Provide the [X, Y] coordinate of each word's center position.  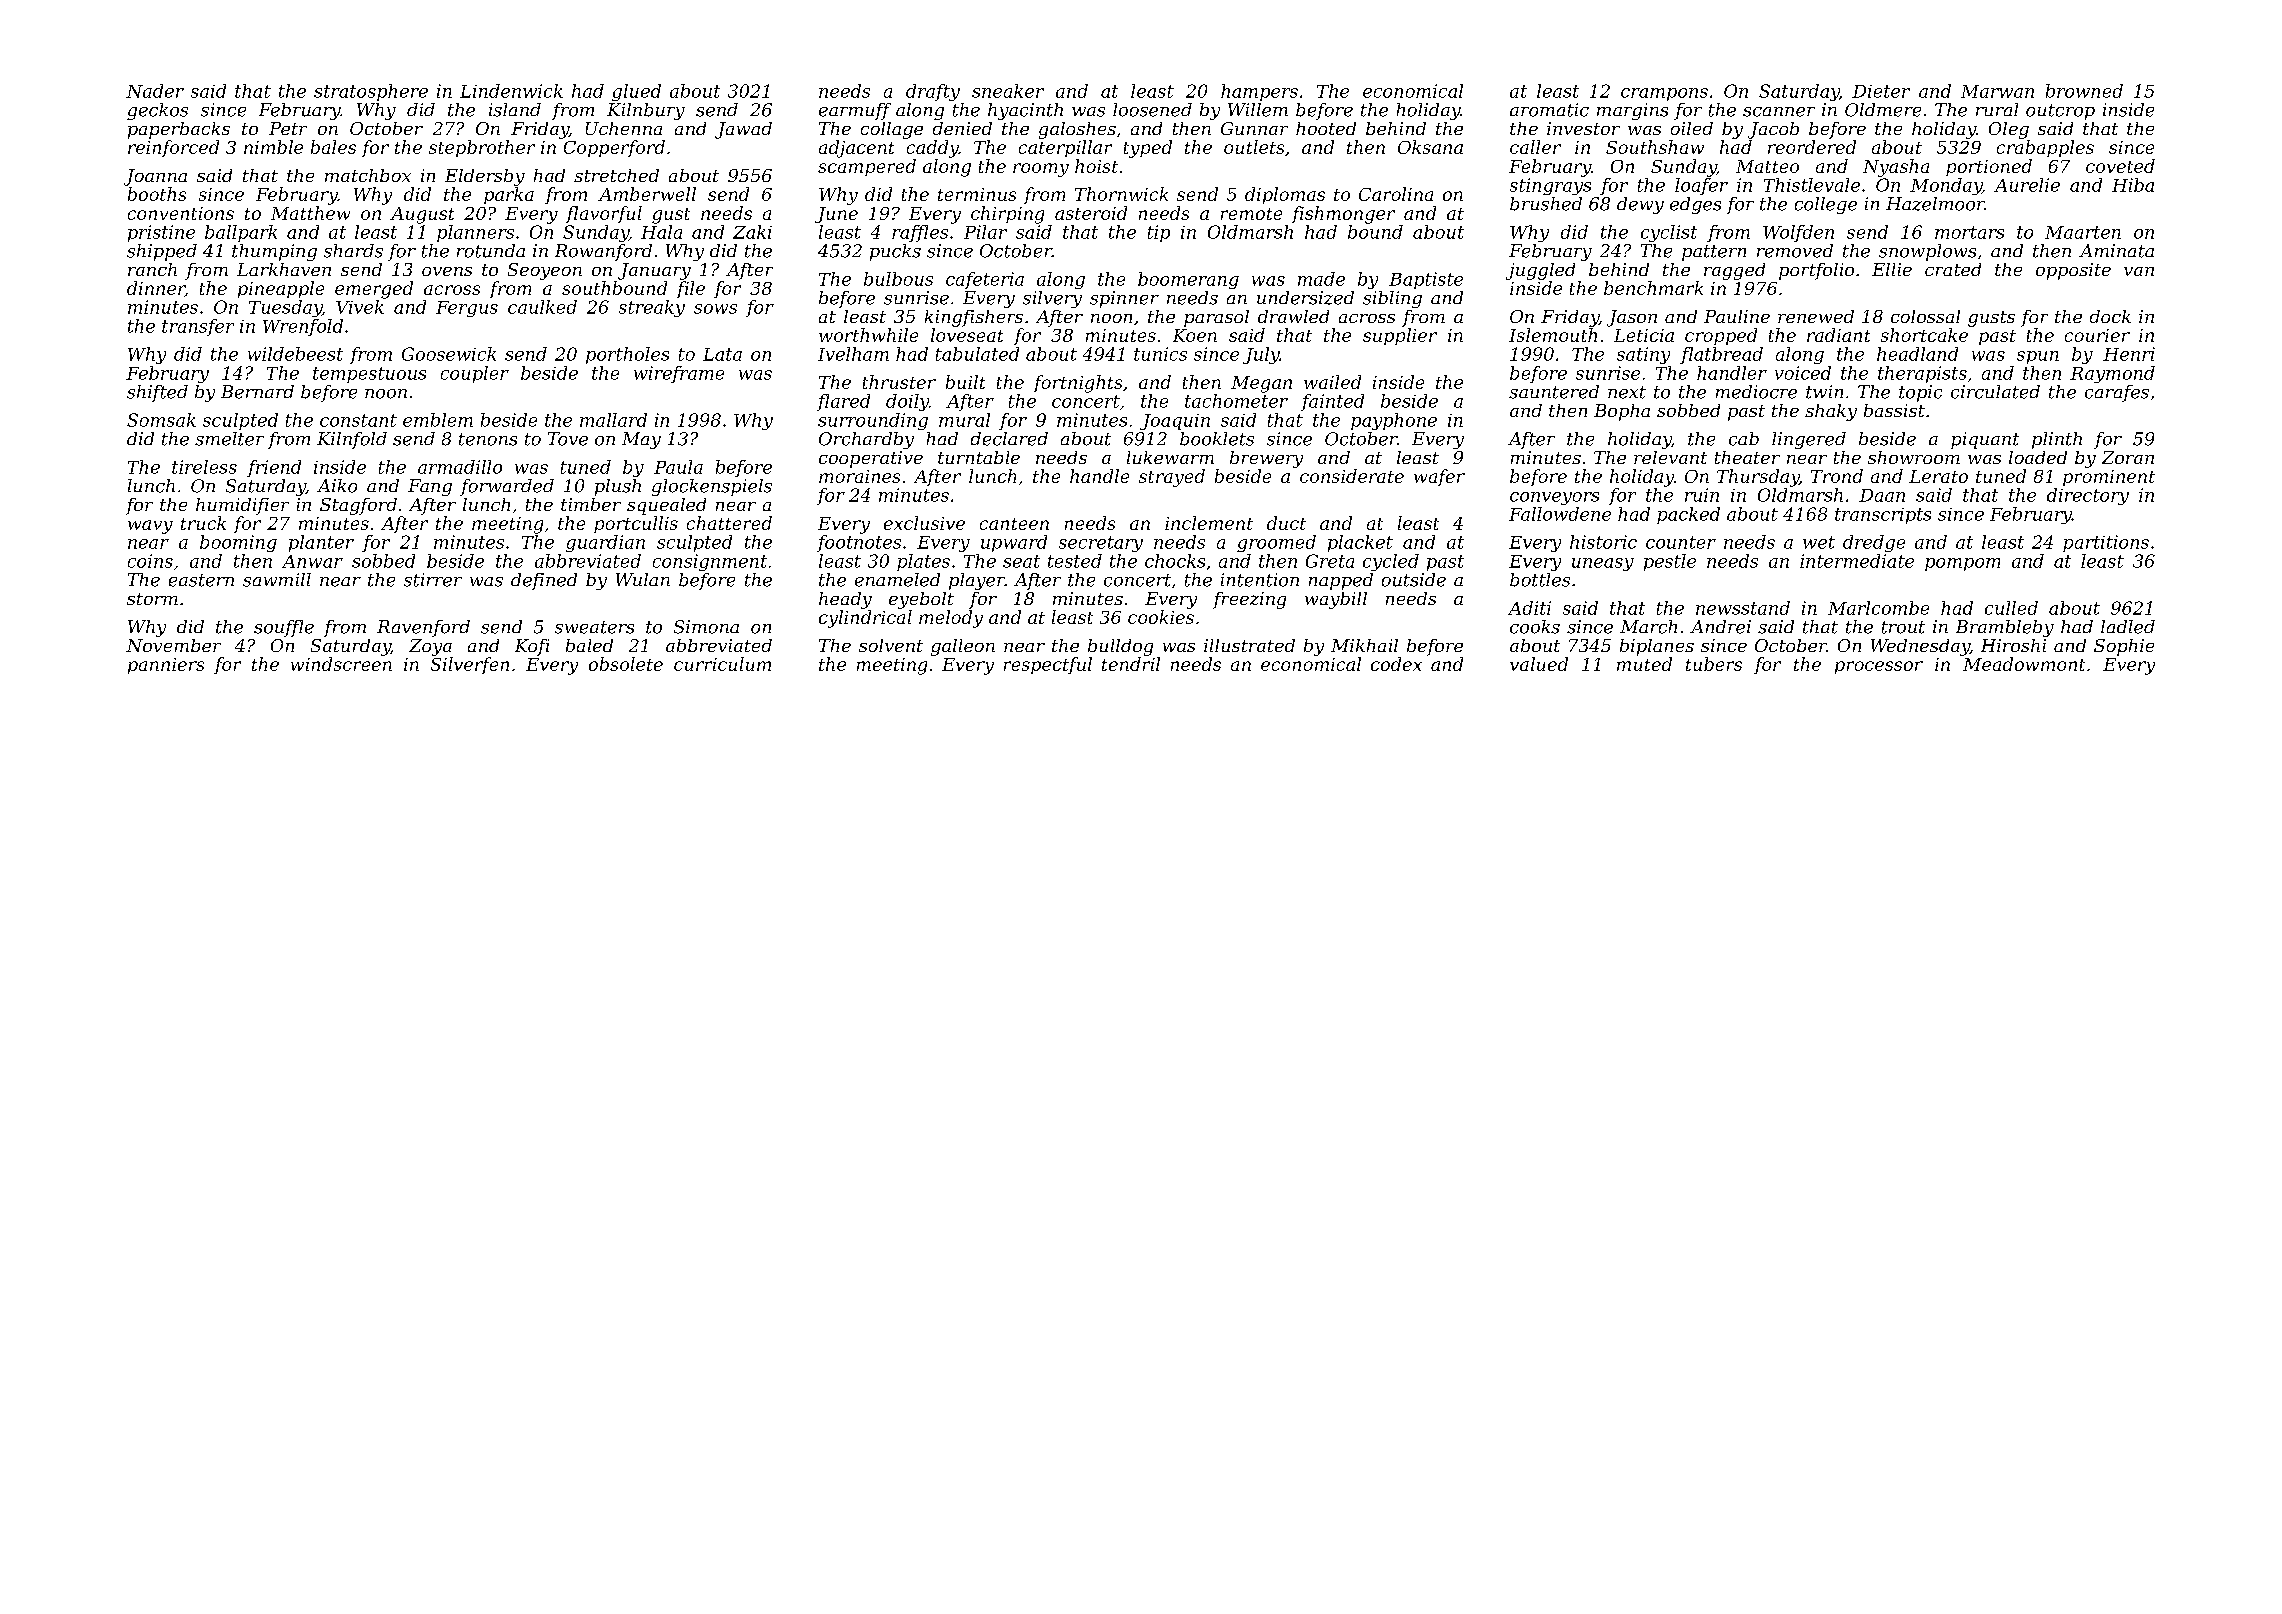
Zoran [2128, 457]
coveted [2120, 166]
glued [636, 92]
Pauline [1737, 316]
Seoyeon [545, 271]
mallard [613, 420]
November [173, 645]
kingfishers [974, 318]
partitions [2106, 543]
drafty [933, 92]
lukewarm [1170, 457]
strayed [1172, 478]
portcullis [636, 524]
